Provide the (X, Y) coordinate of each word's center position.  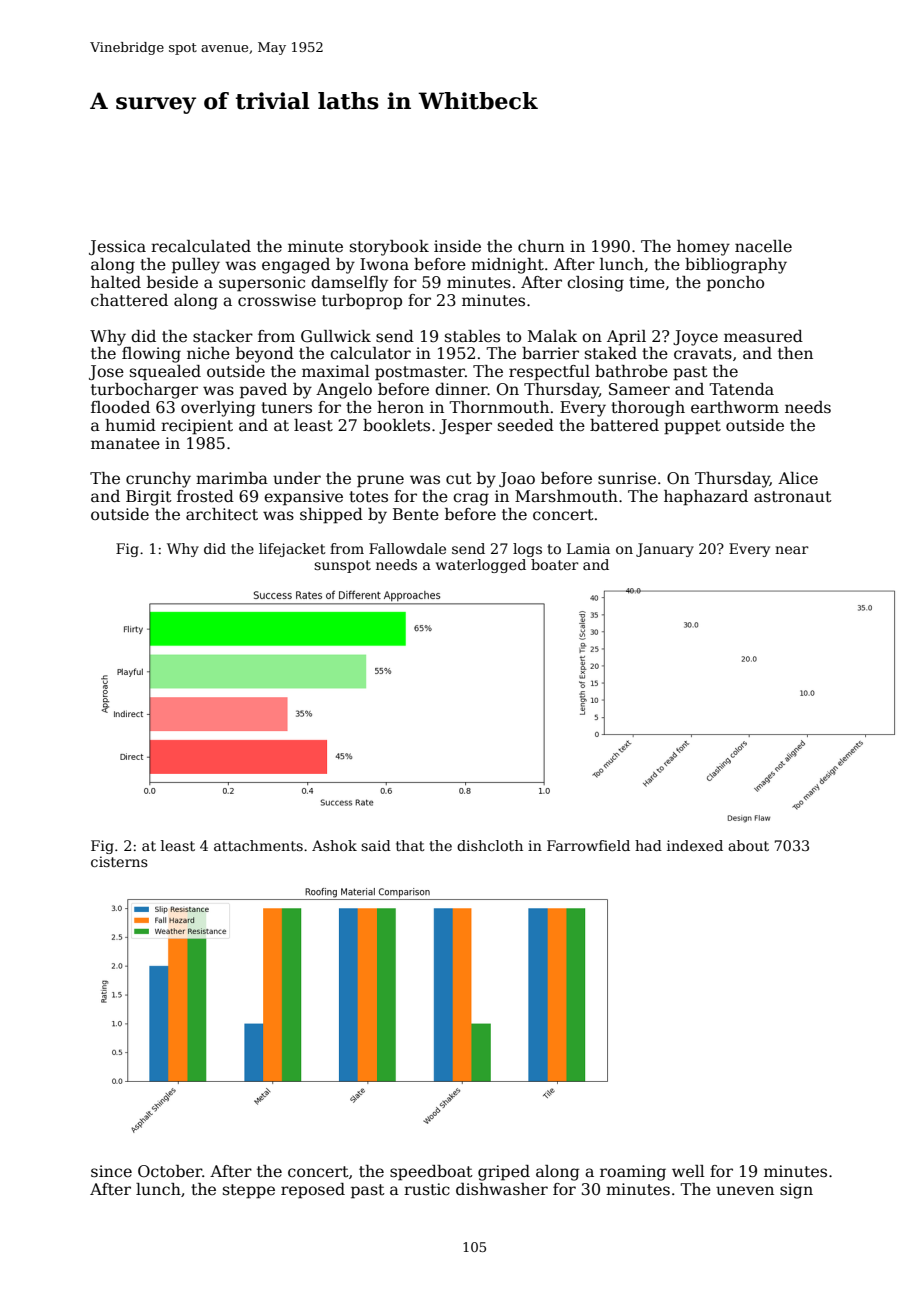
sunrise (627, 478)
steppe (249, 1191)
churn (541, 246)
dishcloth (490, 845)
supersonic (262, 284)
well (688, 1171)
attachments (258, 845)
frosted (205, 496)
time (647, 282)
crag (471, 499)
